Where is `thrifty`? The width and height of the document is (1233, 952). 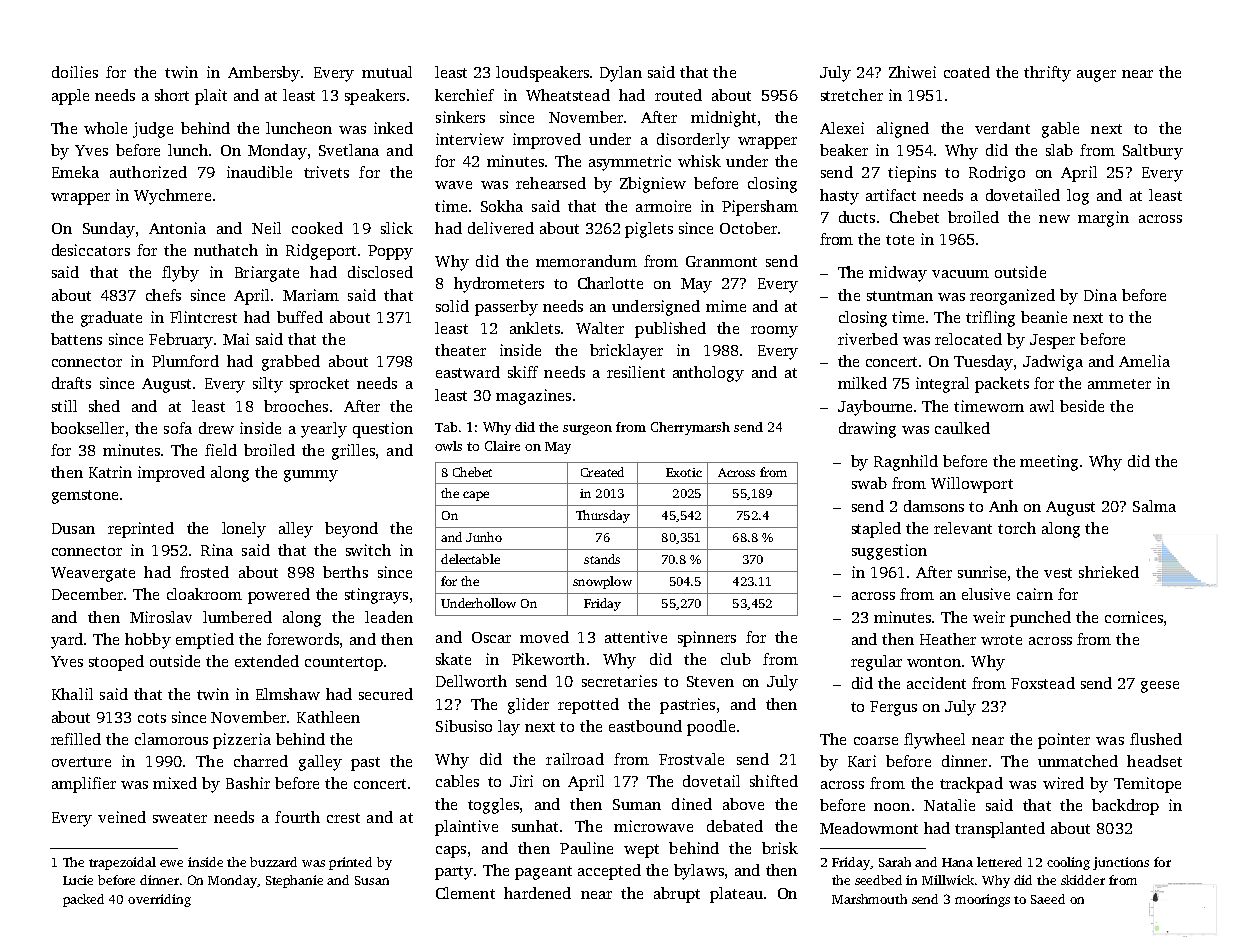
thrifty is located at coordinates (1047, 74).
